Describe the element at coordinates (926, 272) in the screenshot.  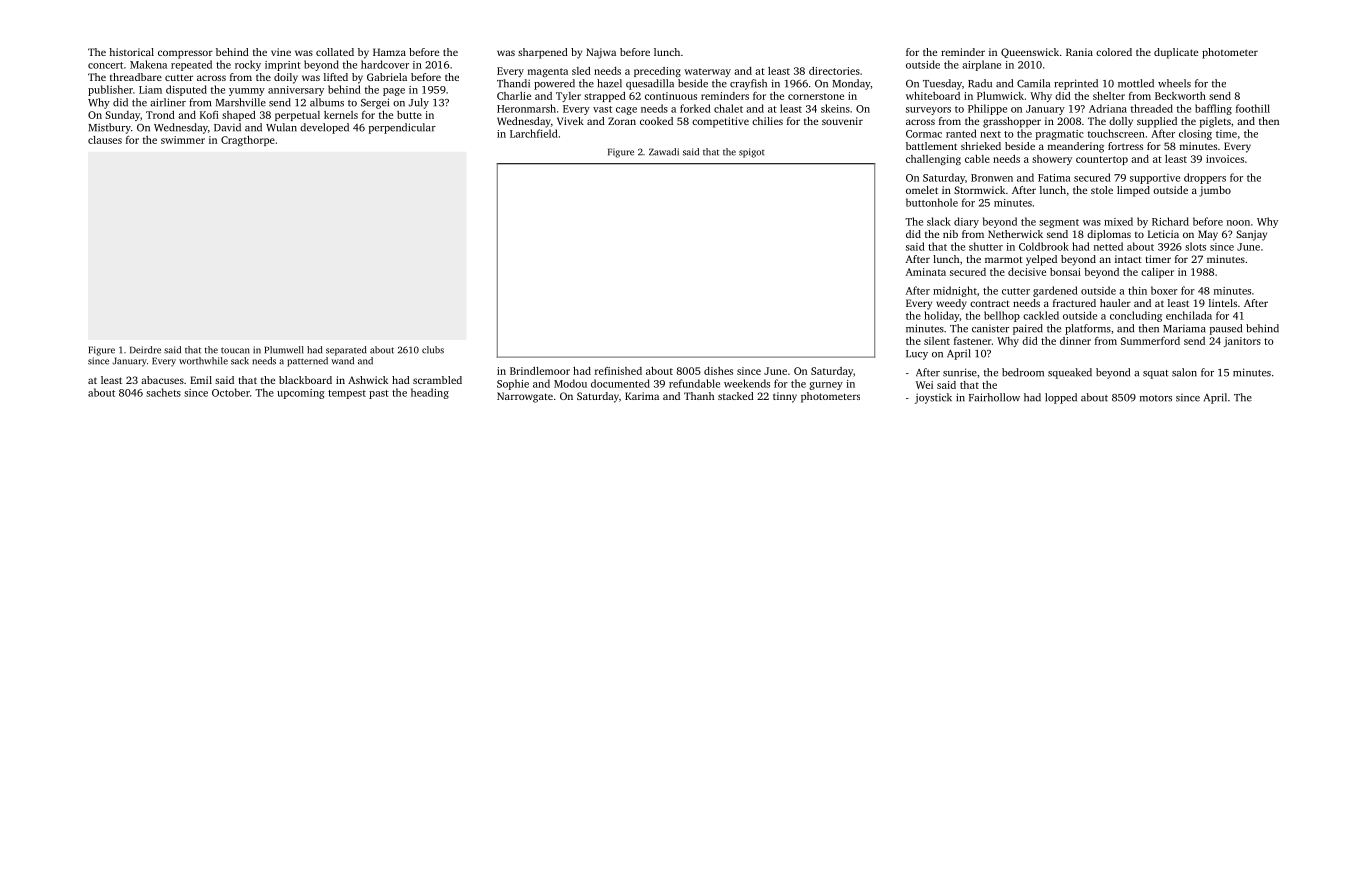
I see `Aminata` at that location.
